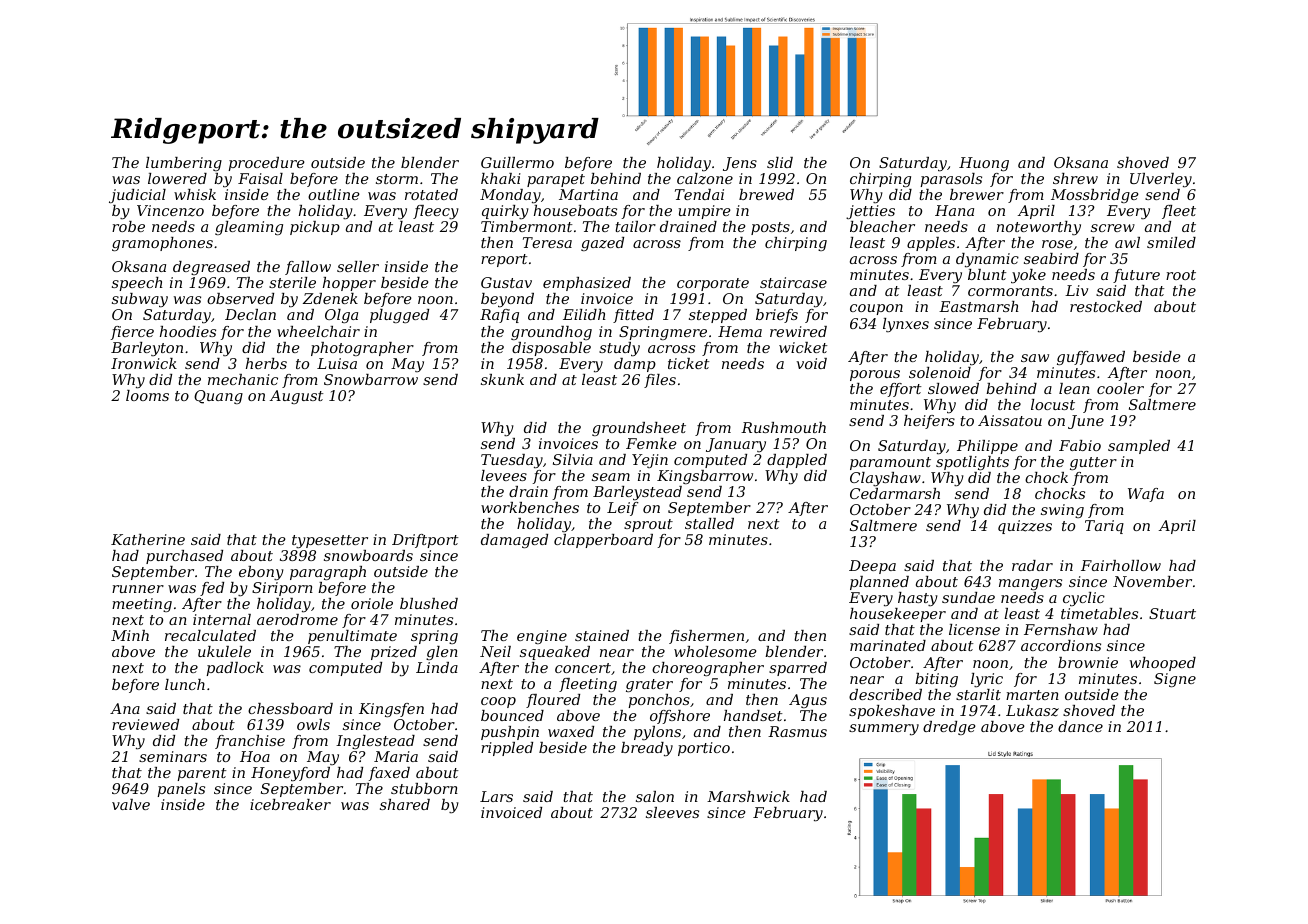 The image size is (1308, 924). What do you see at coordinates (184, 164) in the screenshot?
I see `lumbering` at bounding box center [184, 164].
